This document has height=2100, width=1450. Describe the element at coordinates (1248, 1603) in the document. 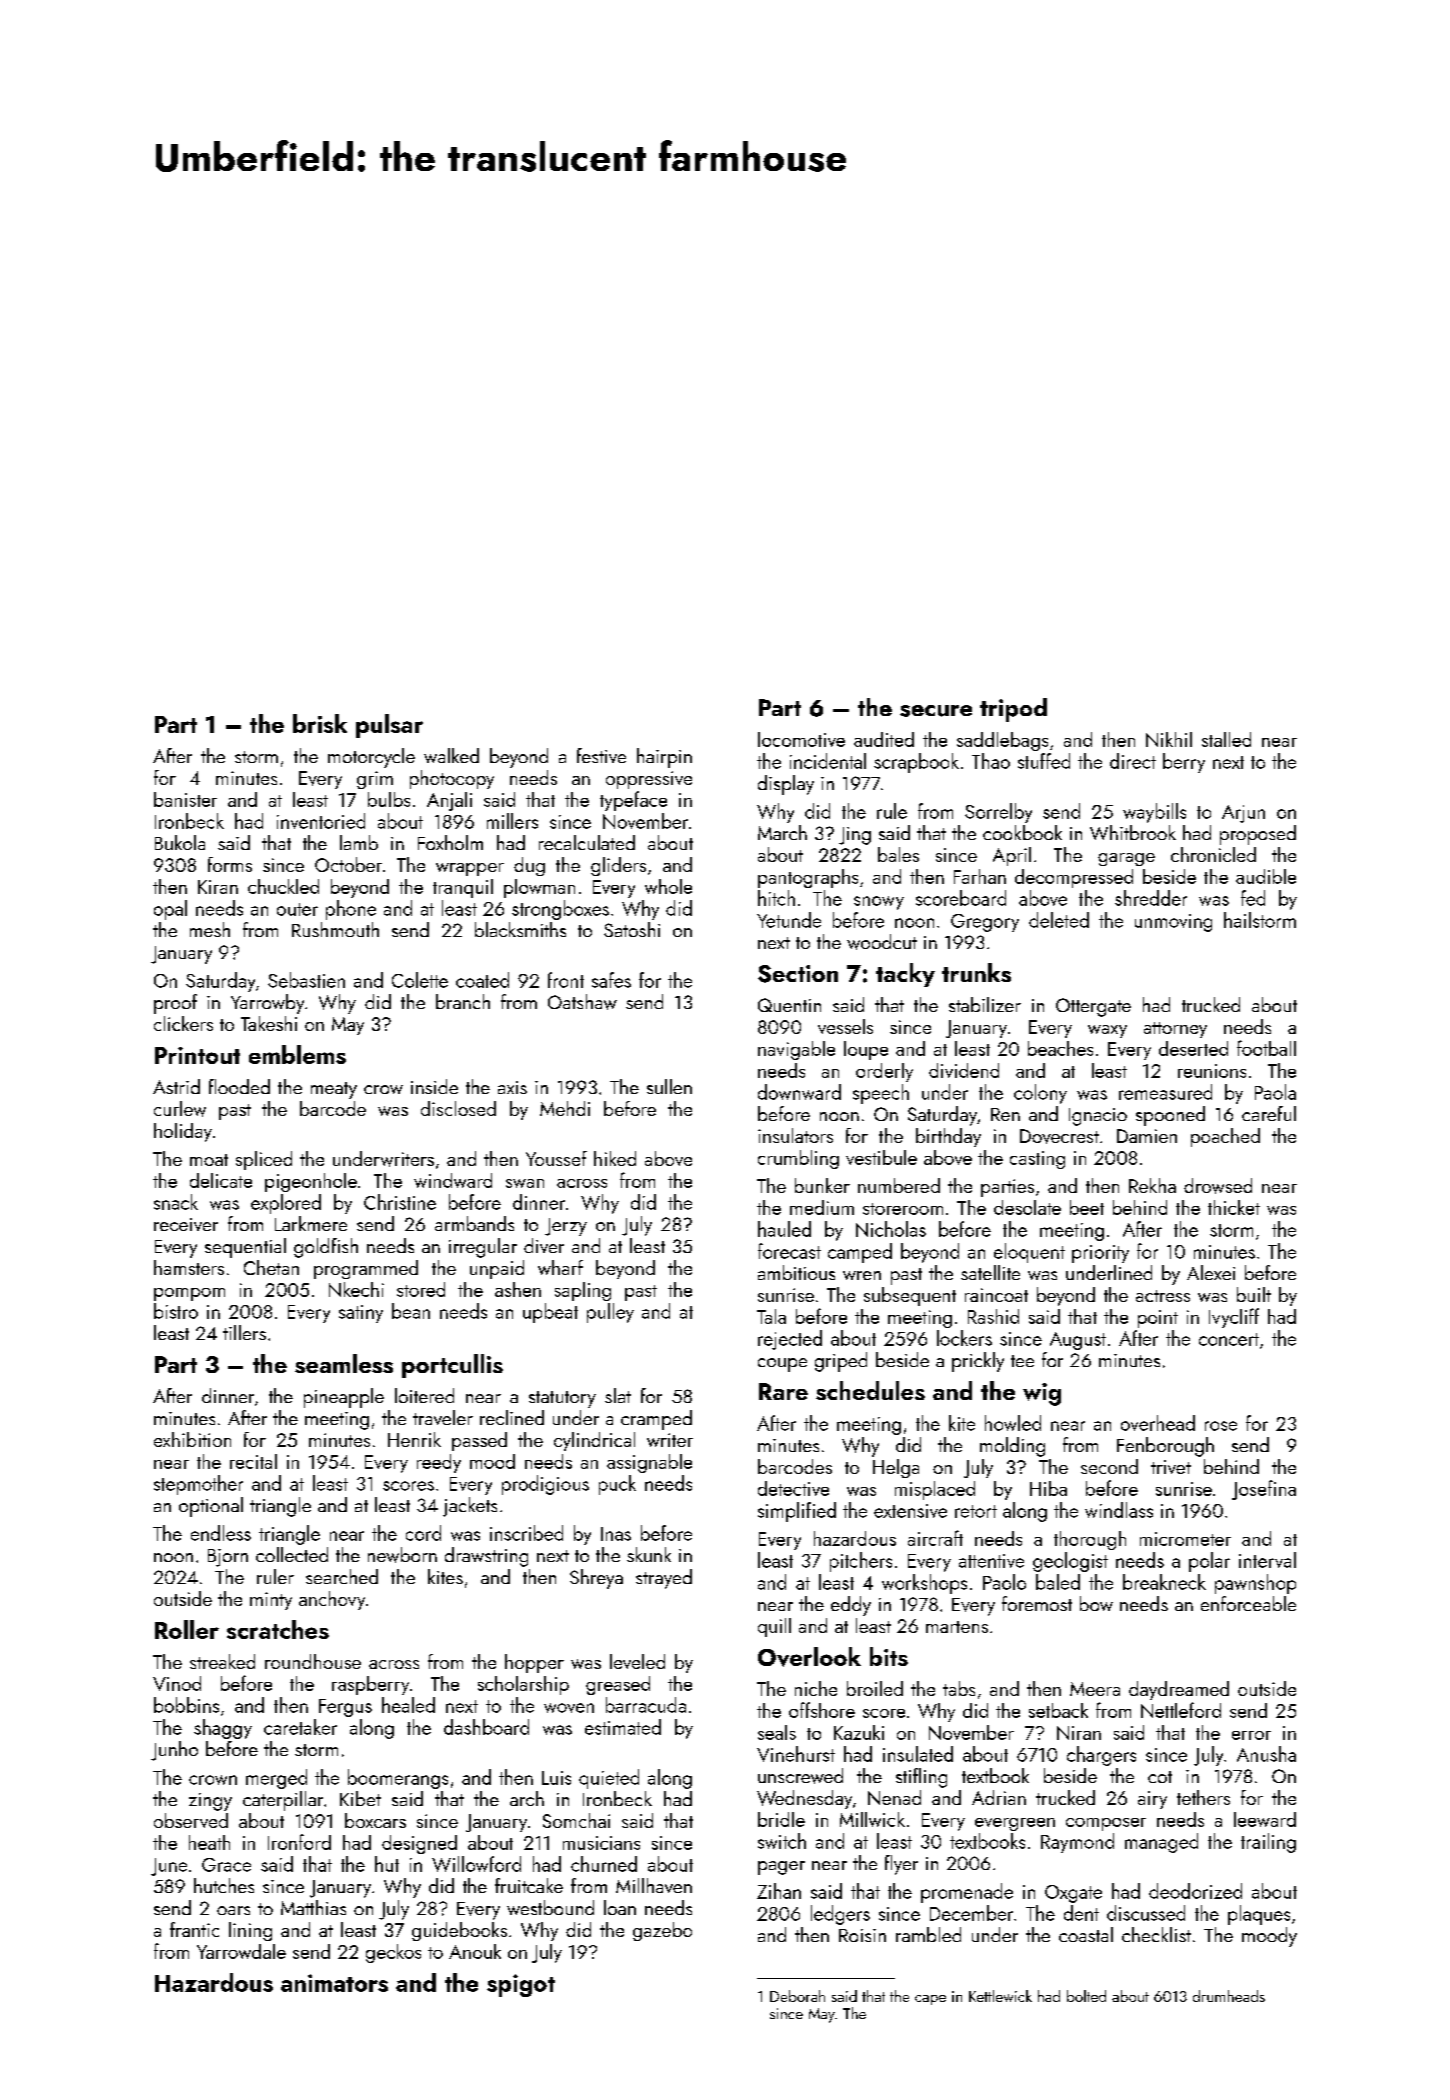

I see `enforceable` at that location.
